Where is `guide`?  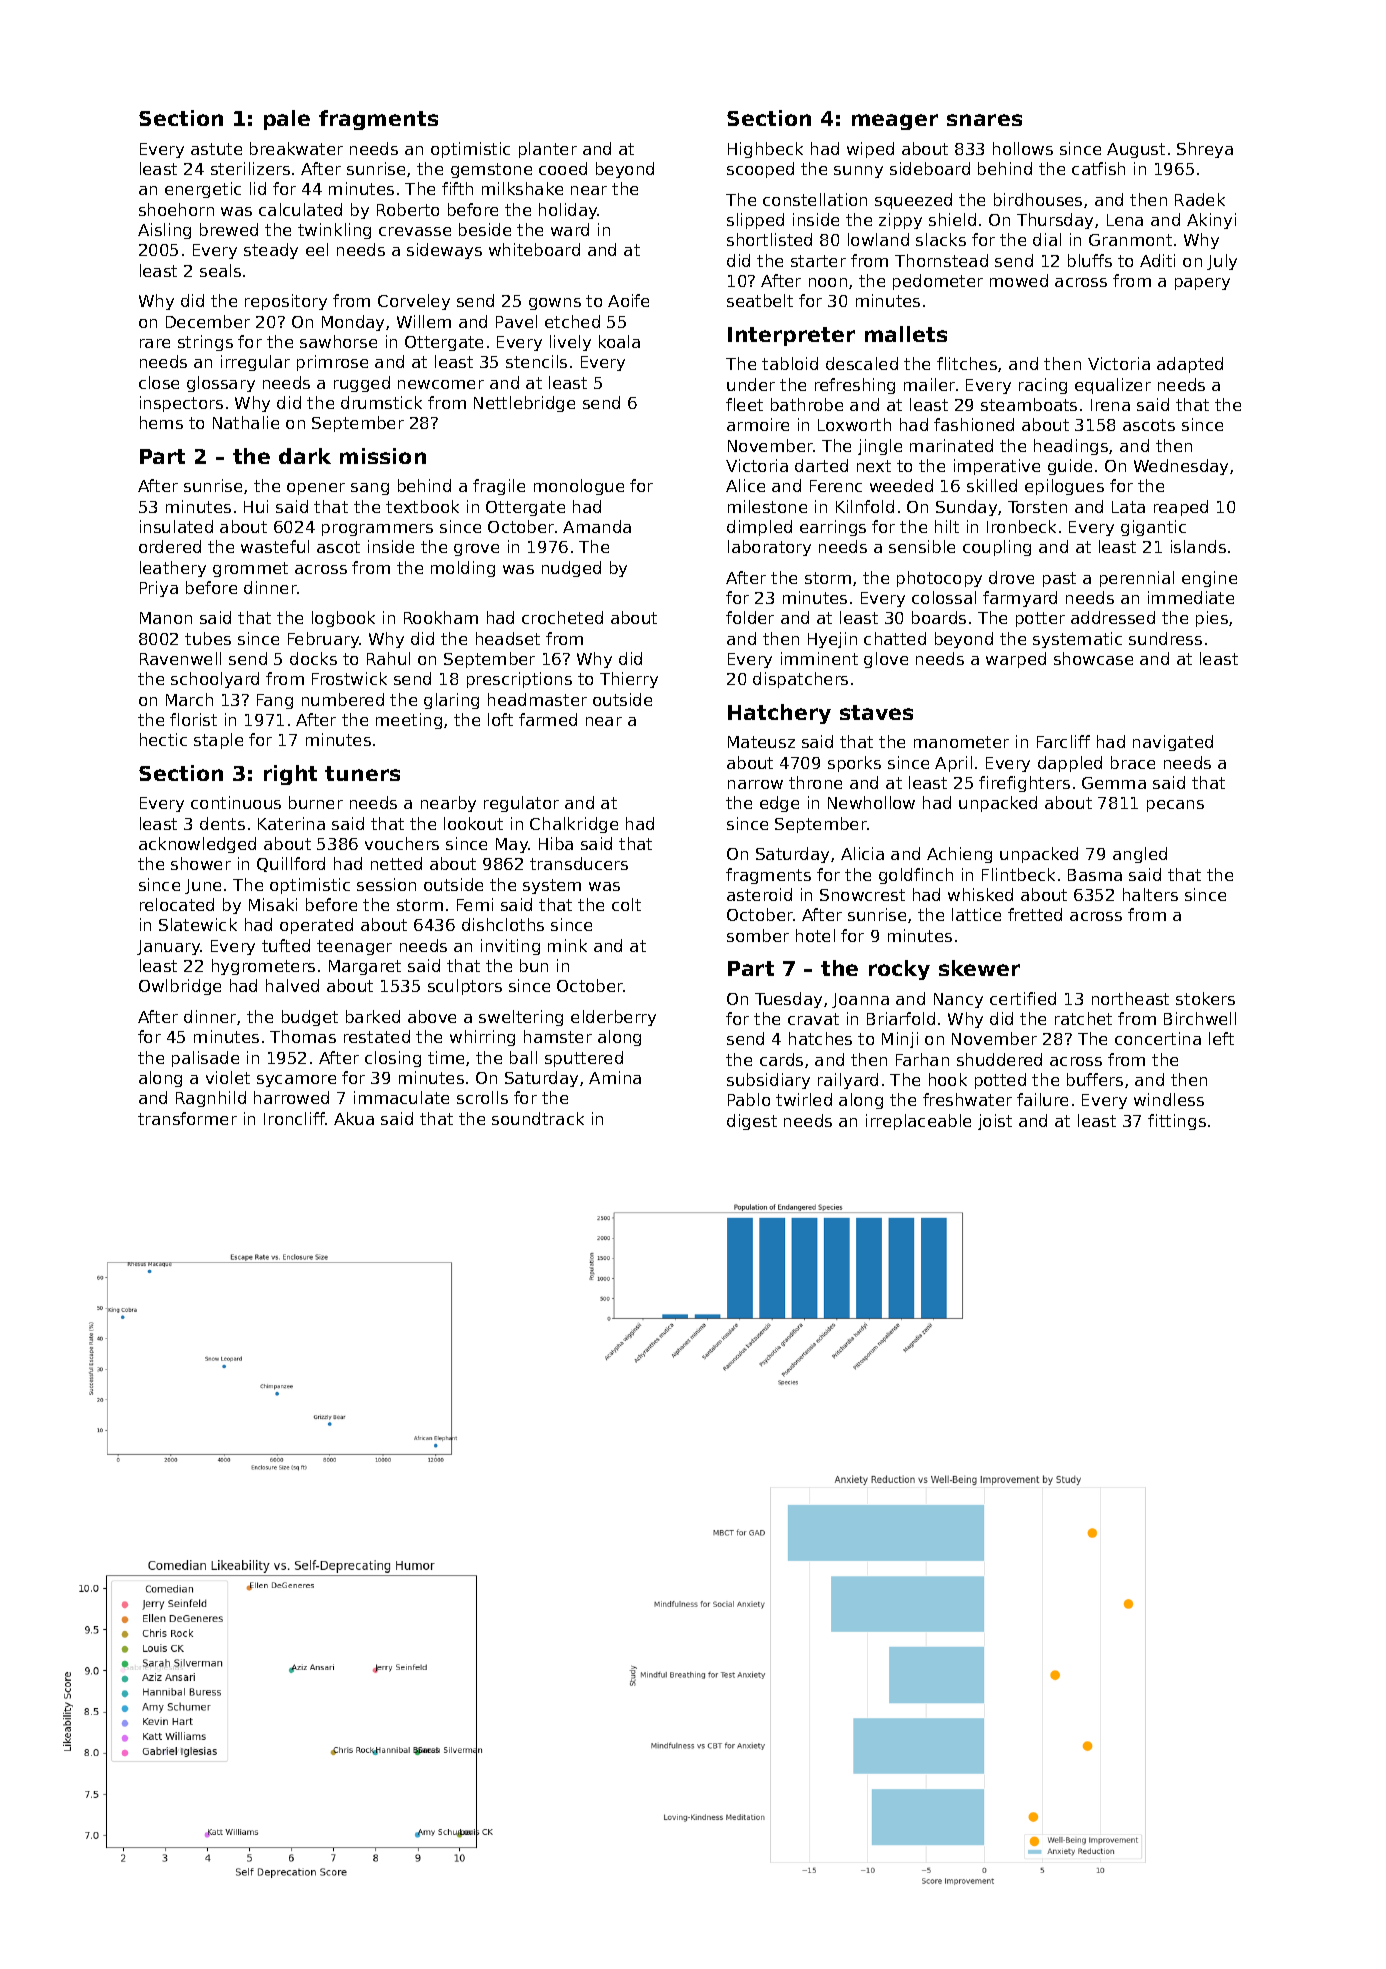 guide is located at coordinates (1070, 467).
